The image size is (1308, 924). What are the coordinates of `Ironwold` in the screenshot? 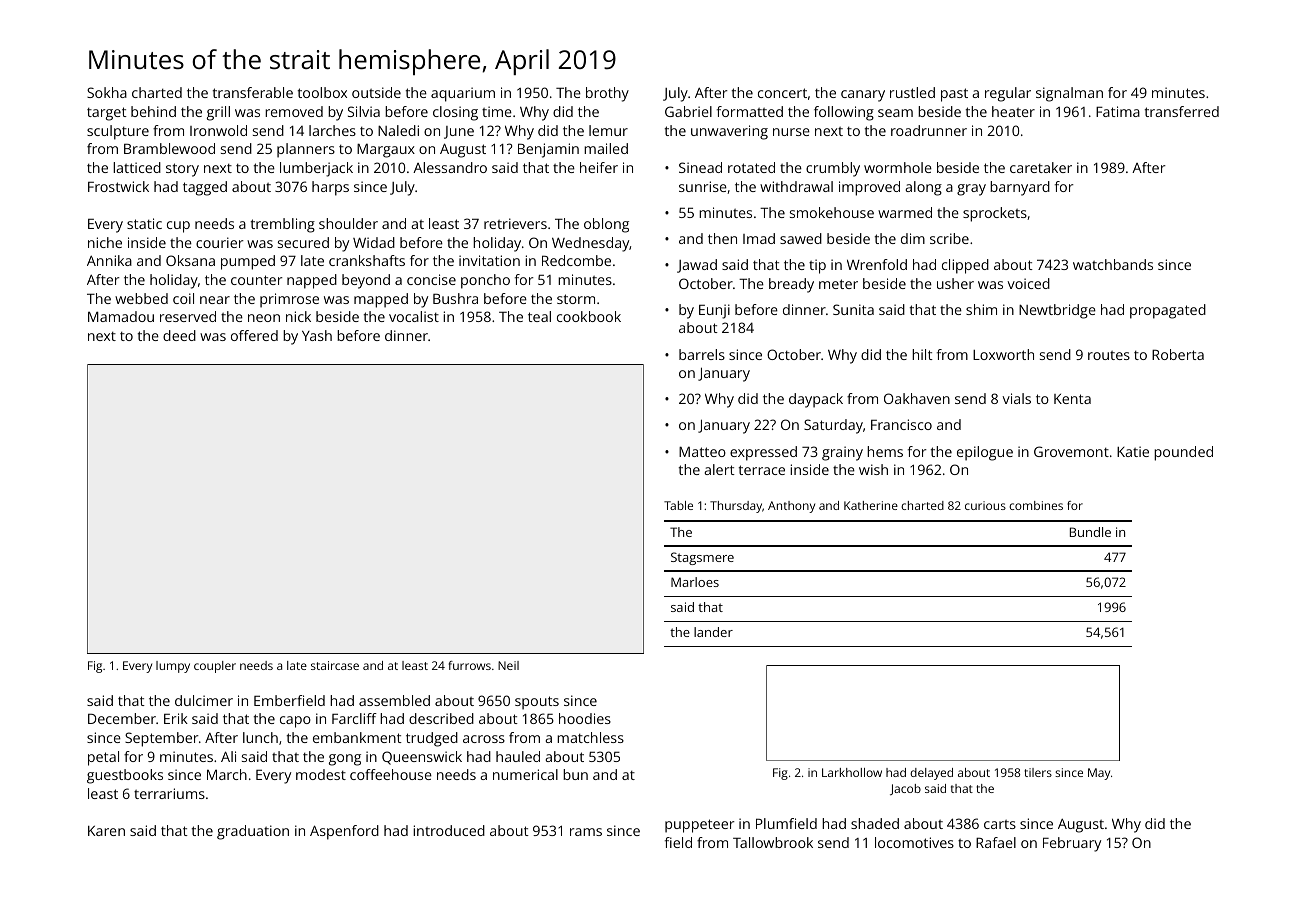 It's located at (218, 130).
